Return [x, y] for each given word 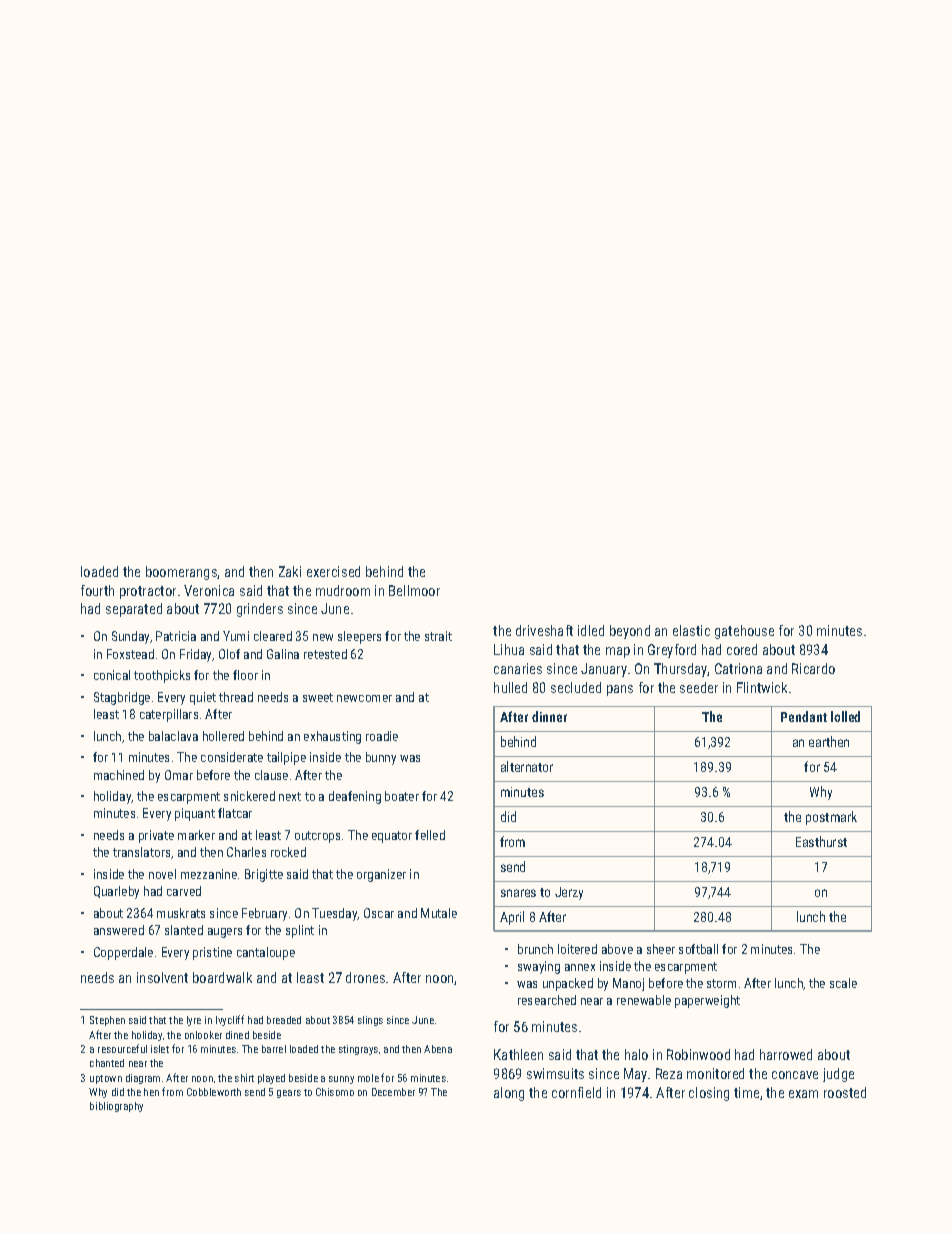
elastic [691, 630]
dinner [549, 716]
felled [430, 835]
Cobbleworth [214, 1092]
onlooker [203, 1035]
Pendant [804, 716]
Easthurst [821, 841]
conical [112, 675]
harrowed [786, 1054]
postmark [831, 818]
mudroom [343, 590]
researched [547, 1000]
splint [300, 931]
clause [271, 775]
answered [119, 930]
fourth [97, 590]
